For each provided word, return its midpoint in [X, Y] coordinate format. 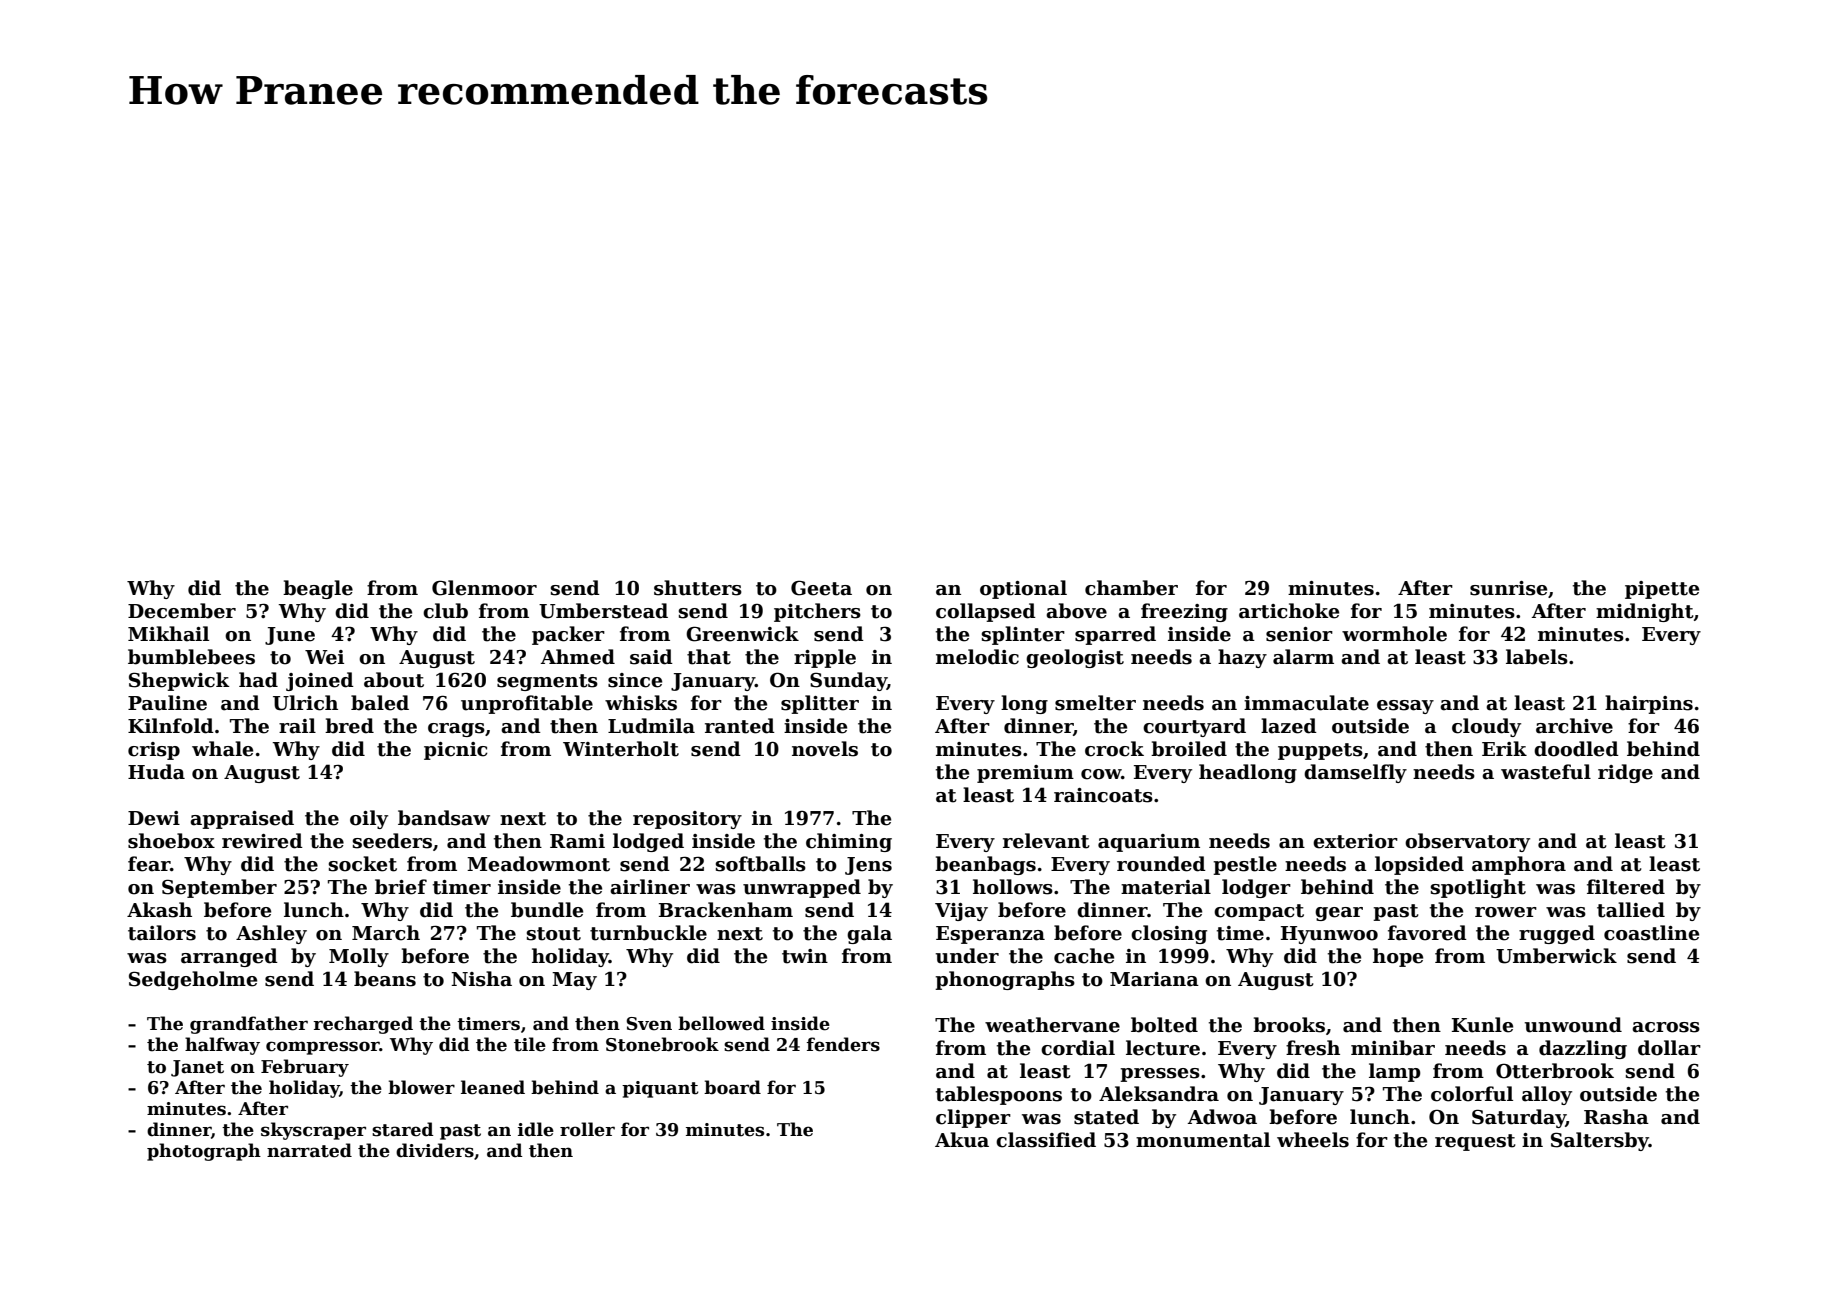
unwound [1573, 1025]
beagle [318, 589]
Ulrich [305, 703]
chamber [1131, 588]
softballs [761, 864]
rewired [262, 841]
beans [385, 979]
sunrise [1508, 588]
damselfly [1355, 773]
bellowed [721, 1023]
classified [1046, 1140]
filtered [1626, 887]
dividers [435, 1150]
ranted [740, 726]
